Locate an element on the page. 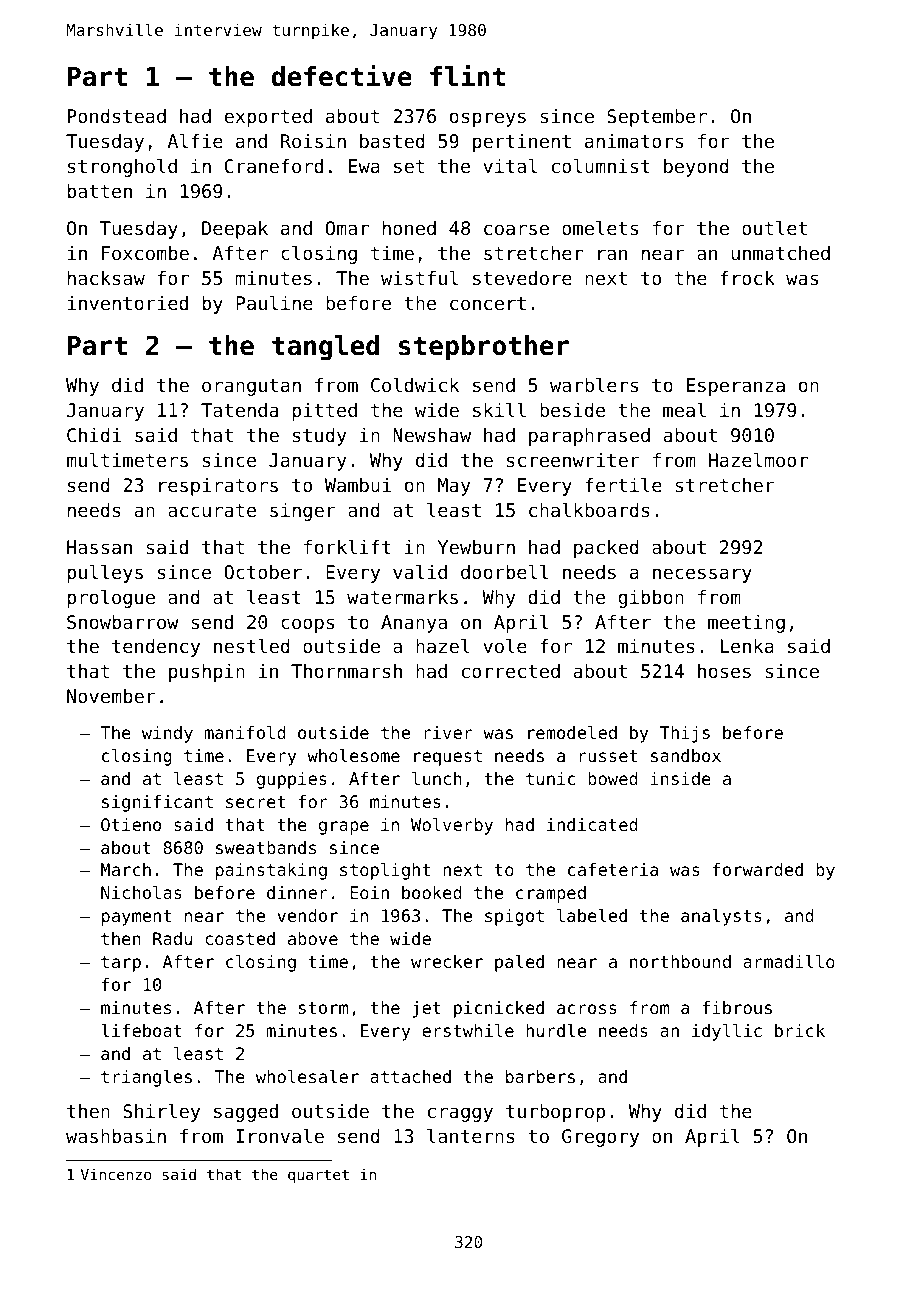 The width and height of the page is (908, 1316). Pauline is located at coordinates (274, 302).
